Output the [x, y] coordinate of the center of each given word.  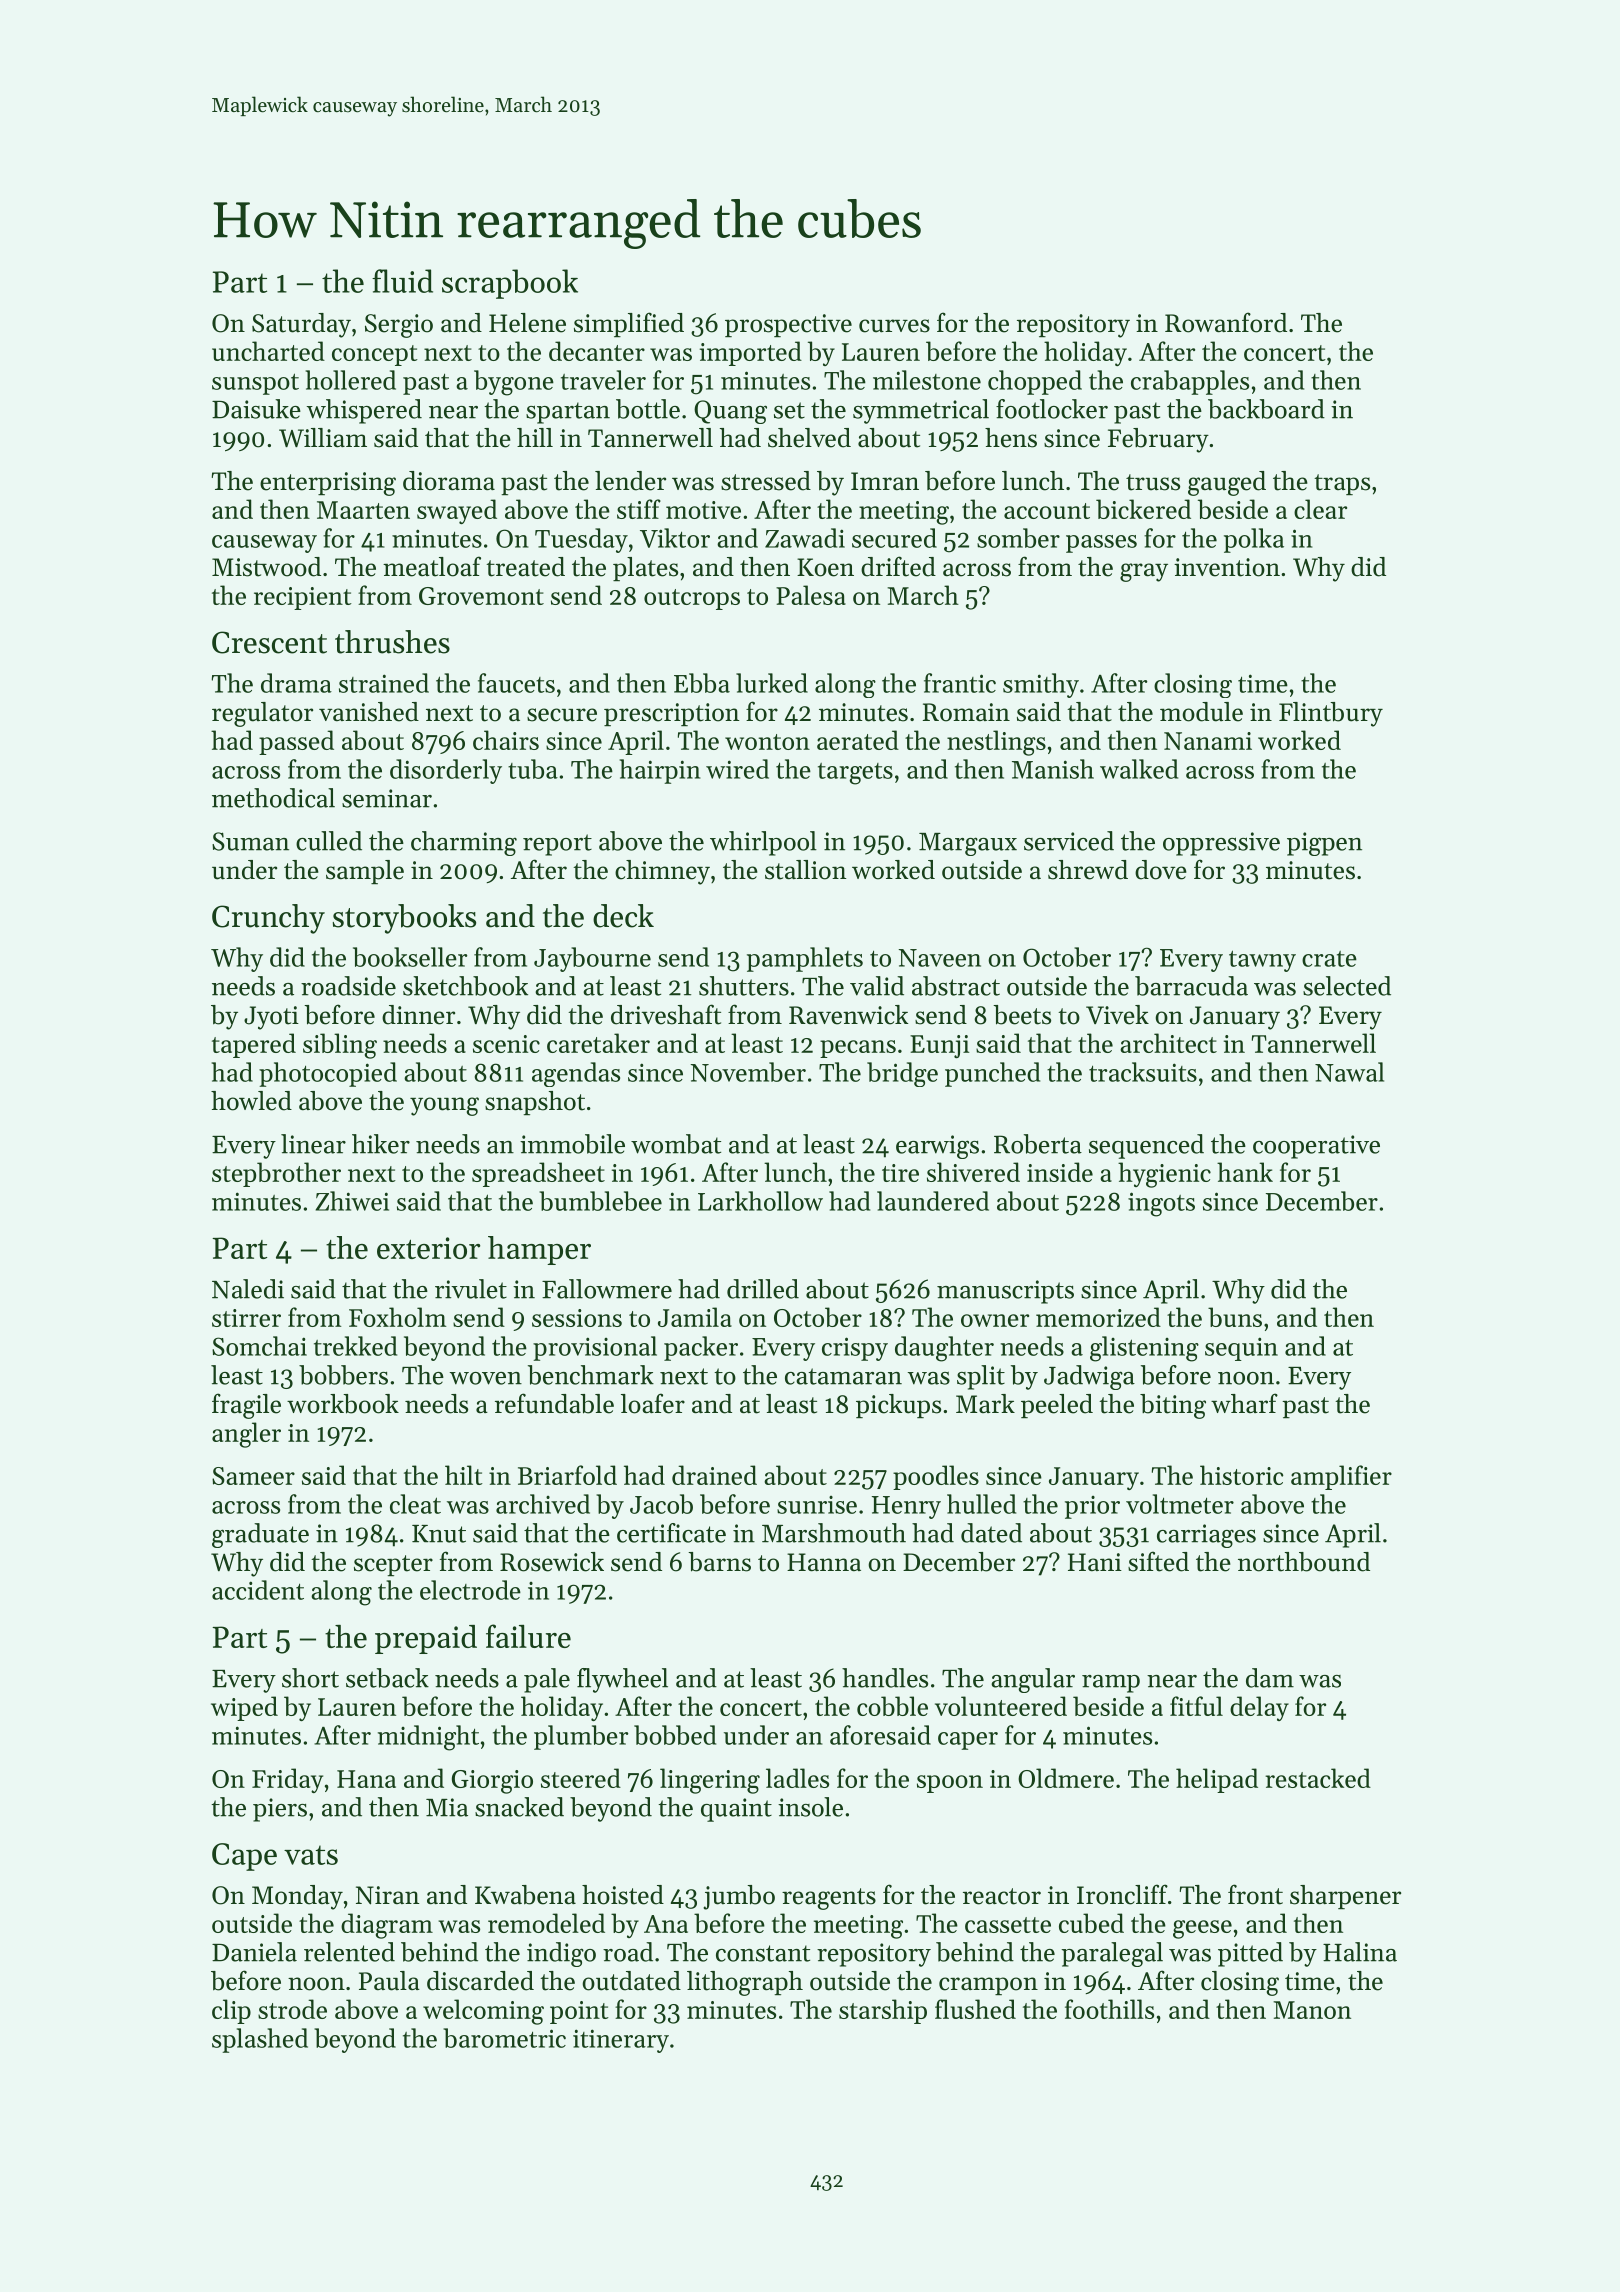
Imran [885, 481]
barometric [504, 2038]
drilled [763, 1289]
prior [1092, 1507]
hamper [539, 1250]
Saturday [301, 325]
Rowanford [1226, 322]
